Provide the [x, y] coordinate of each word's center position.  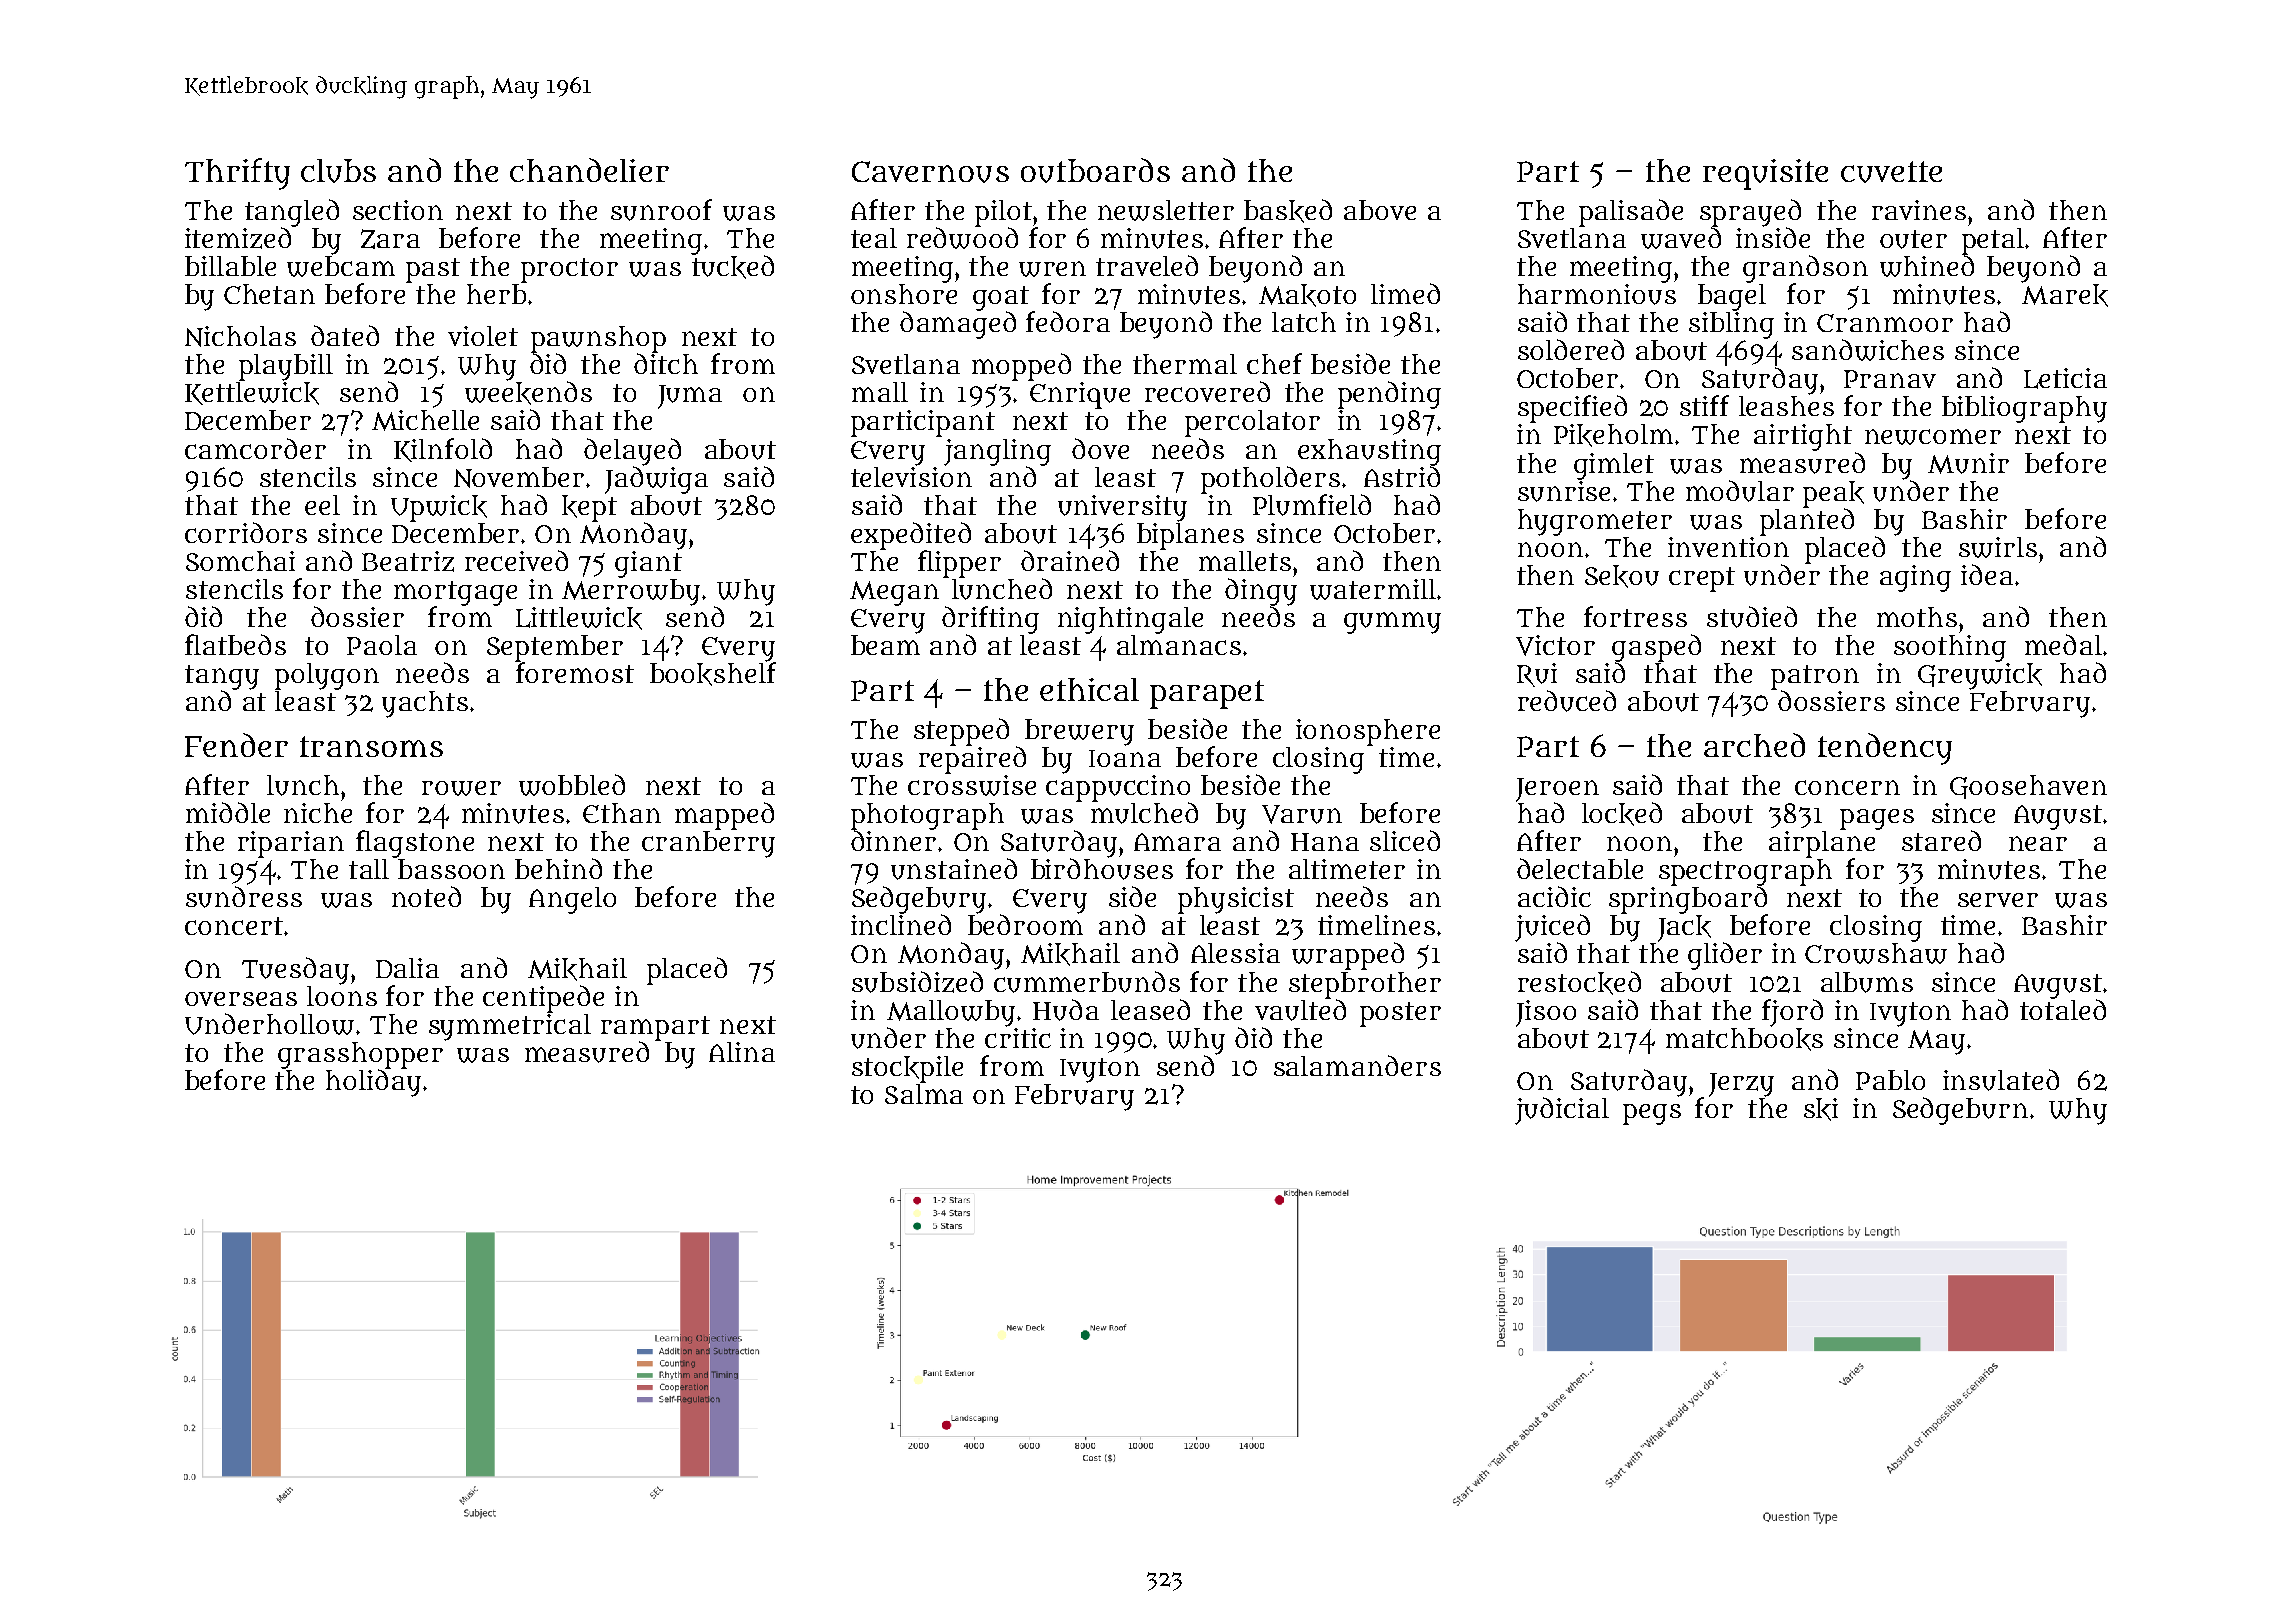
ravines [1919, 210]
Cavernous [930, 172]
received [516, 560]
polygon [327, 676]
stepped [961, 732]
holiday [373, 1083]
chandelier [589, 170]
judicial [1562, 1111]
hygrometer [1595, 522]
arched [1754, 745]
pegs [1652, 1114]
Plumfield [1312, 505]
